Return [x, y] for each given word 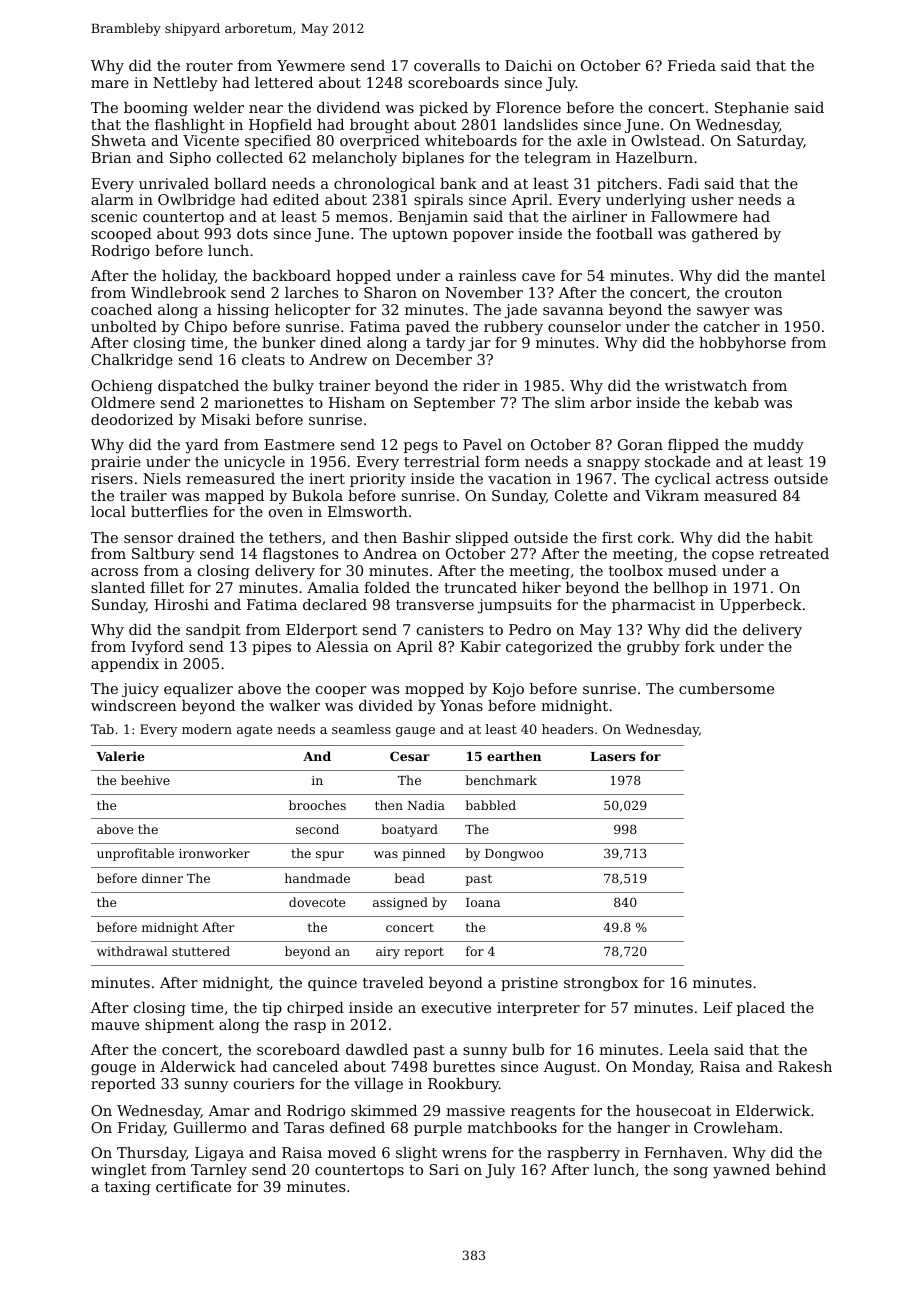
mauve [115, 1026]
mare [110, 84]
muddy [778, 446]
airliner [599, 216]
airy [388, 953]
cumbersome [726, 688]
